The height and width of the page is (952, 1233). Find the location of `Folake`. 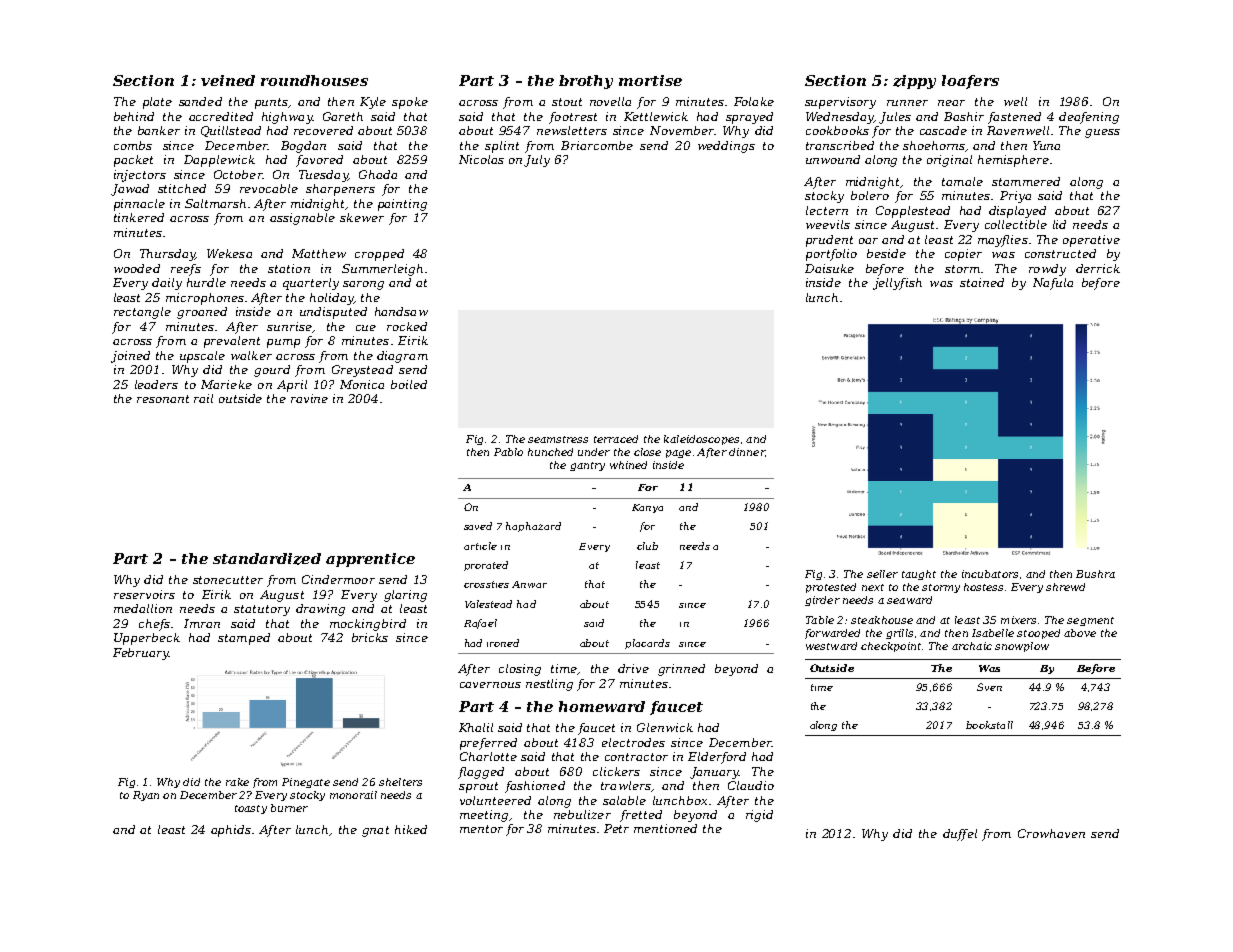

Folake is located at coordinates (754, 101).
